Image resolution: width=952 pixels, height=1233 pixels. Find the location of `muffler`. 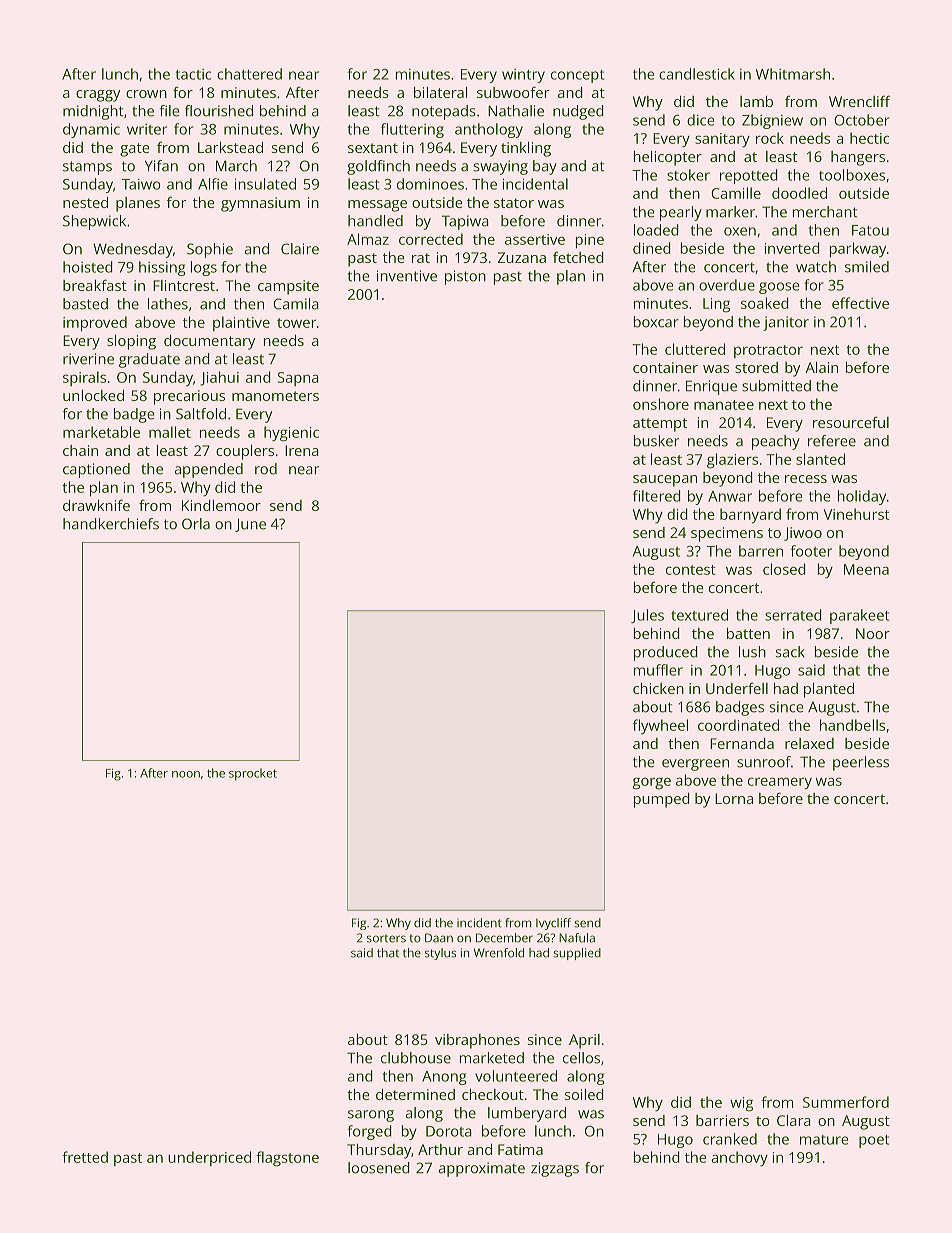

muffler is located at coordinates (658, 670).
